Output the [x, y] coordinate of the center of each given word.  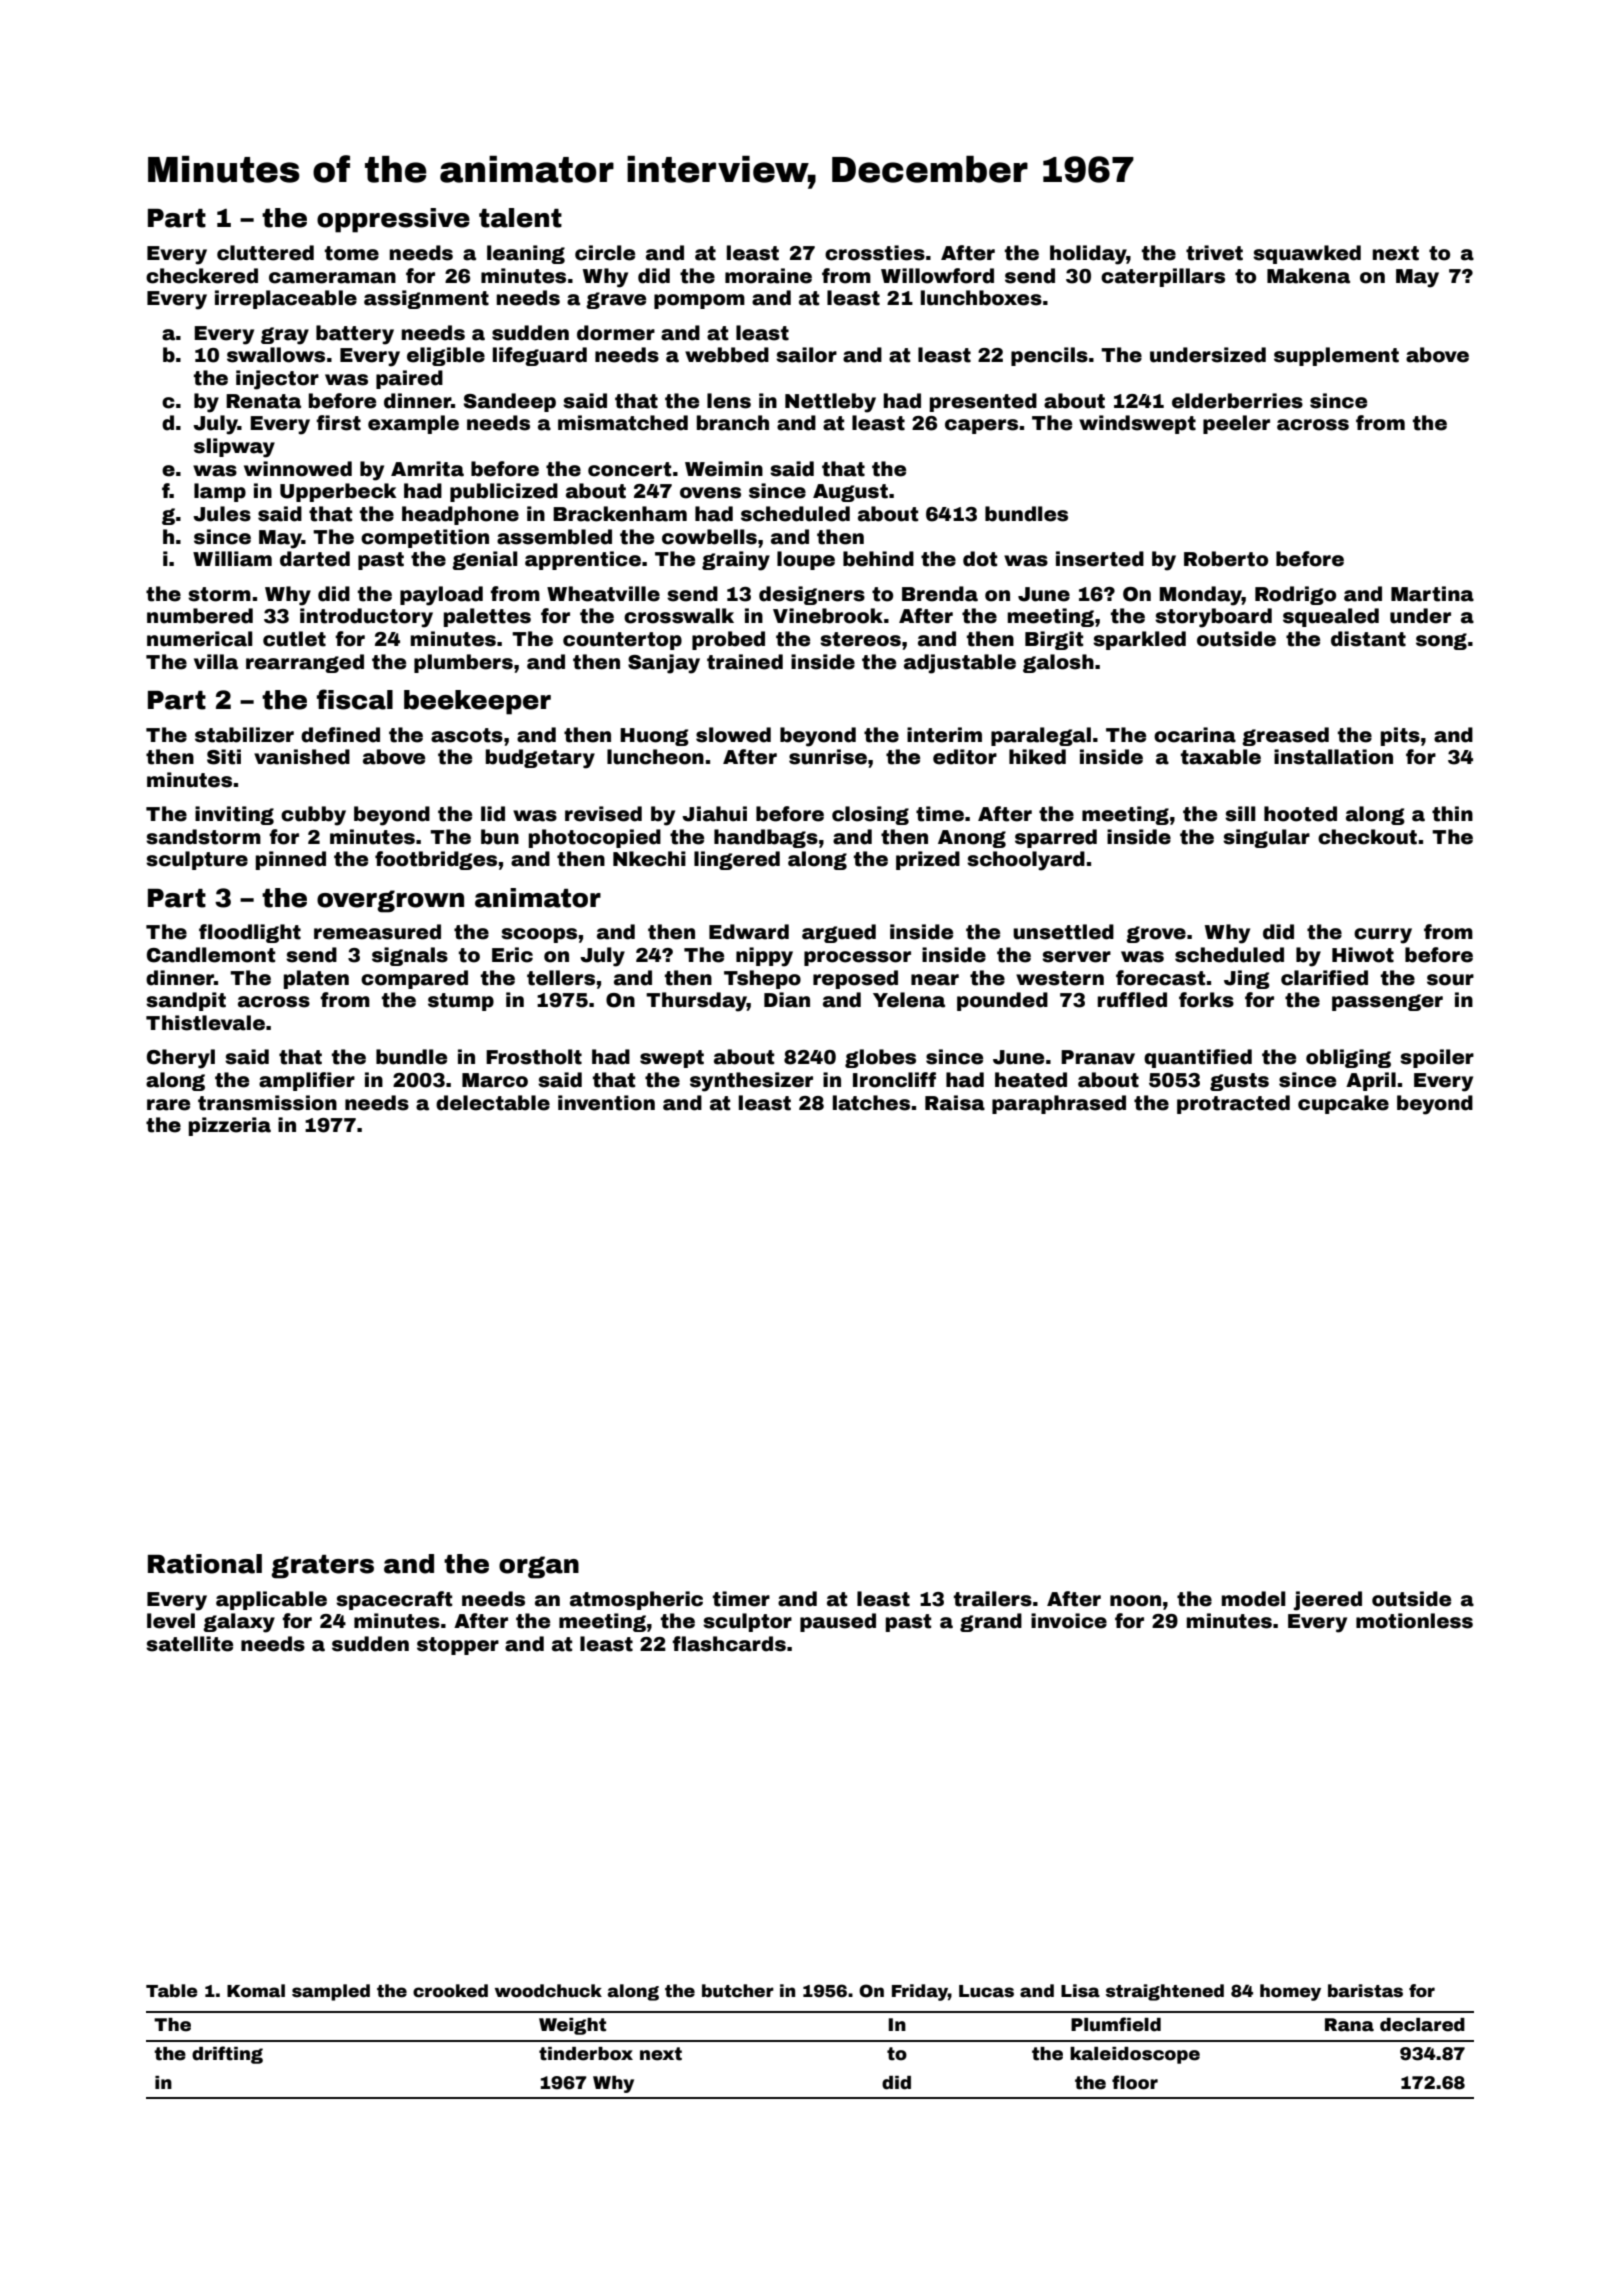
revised [603, 814]
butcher [738, 1991]
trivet [1214, 253]
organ [539, 1567]
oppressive [393, 220]
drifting [227, 2055]
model [1254, 1599]
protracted [1233, 1104]
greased [1285, 736]
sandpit [186, 1001]
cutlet [294, 639]
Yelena [909, 1000]
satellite [189, 1644]
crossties [875, 253]
